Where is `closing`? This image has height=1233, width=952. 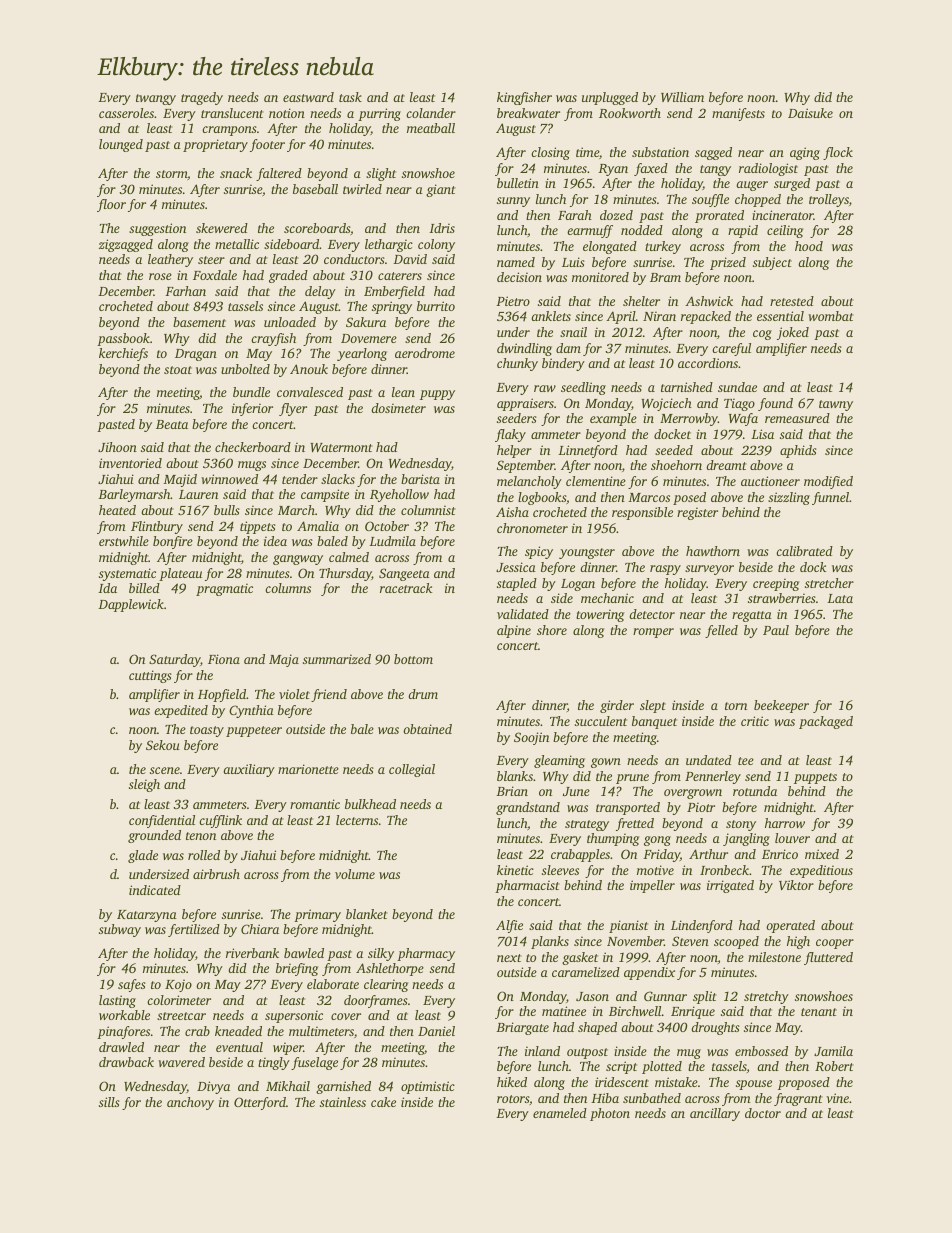
closing is located at coordinates (550, 153).
